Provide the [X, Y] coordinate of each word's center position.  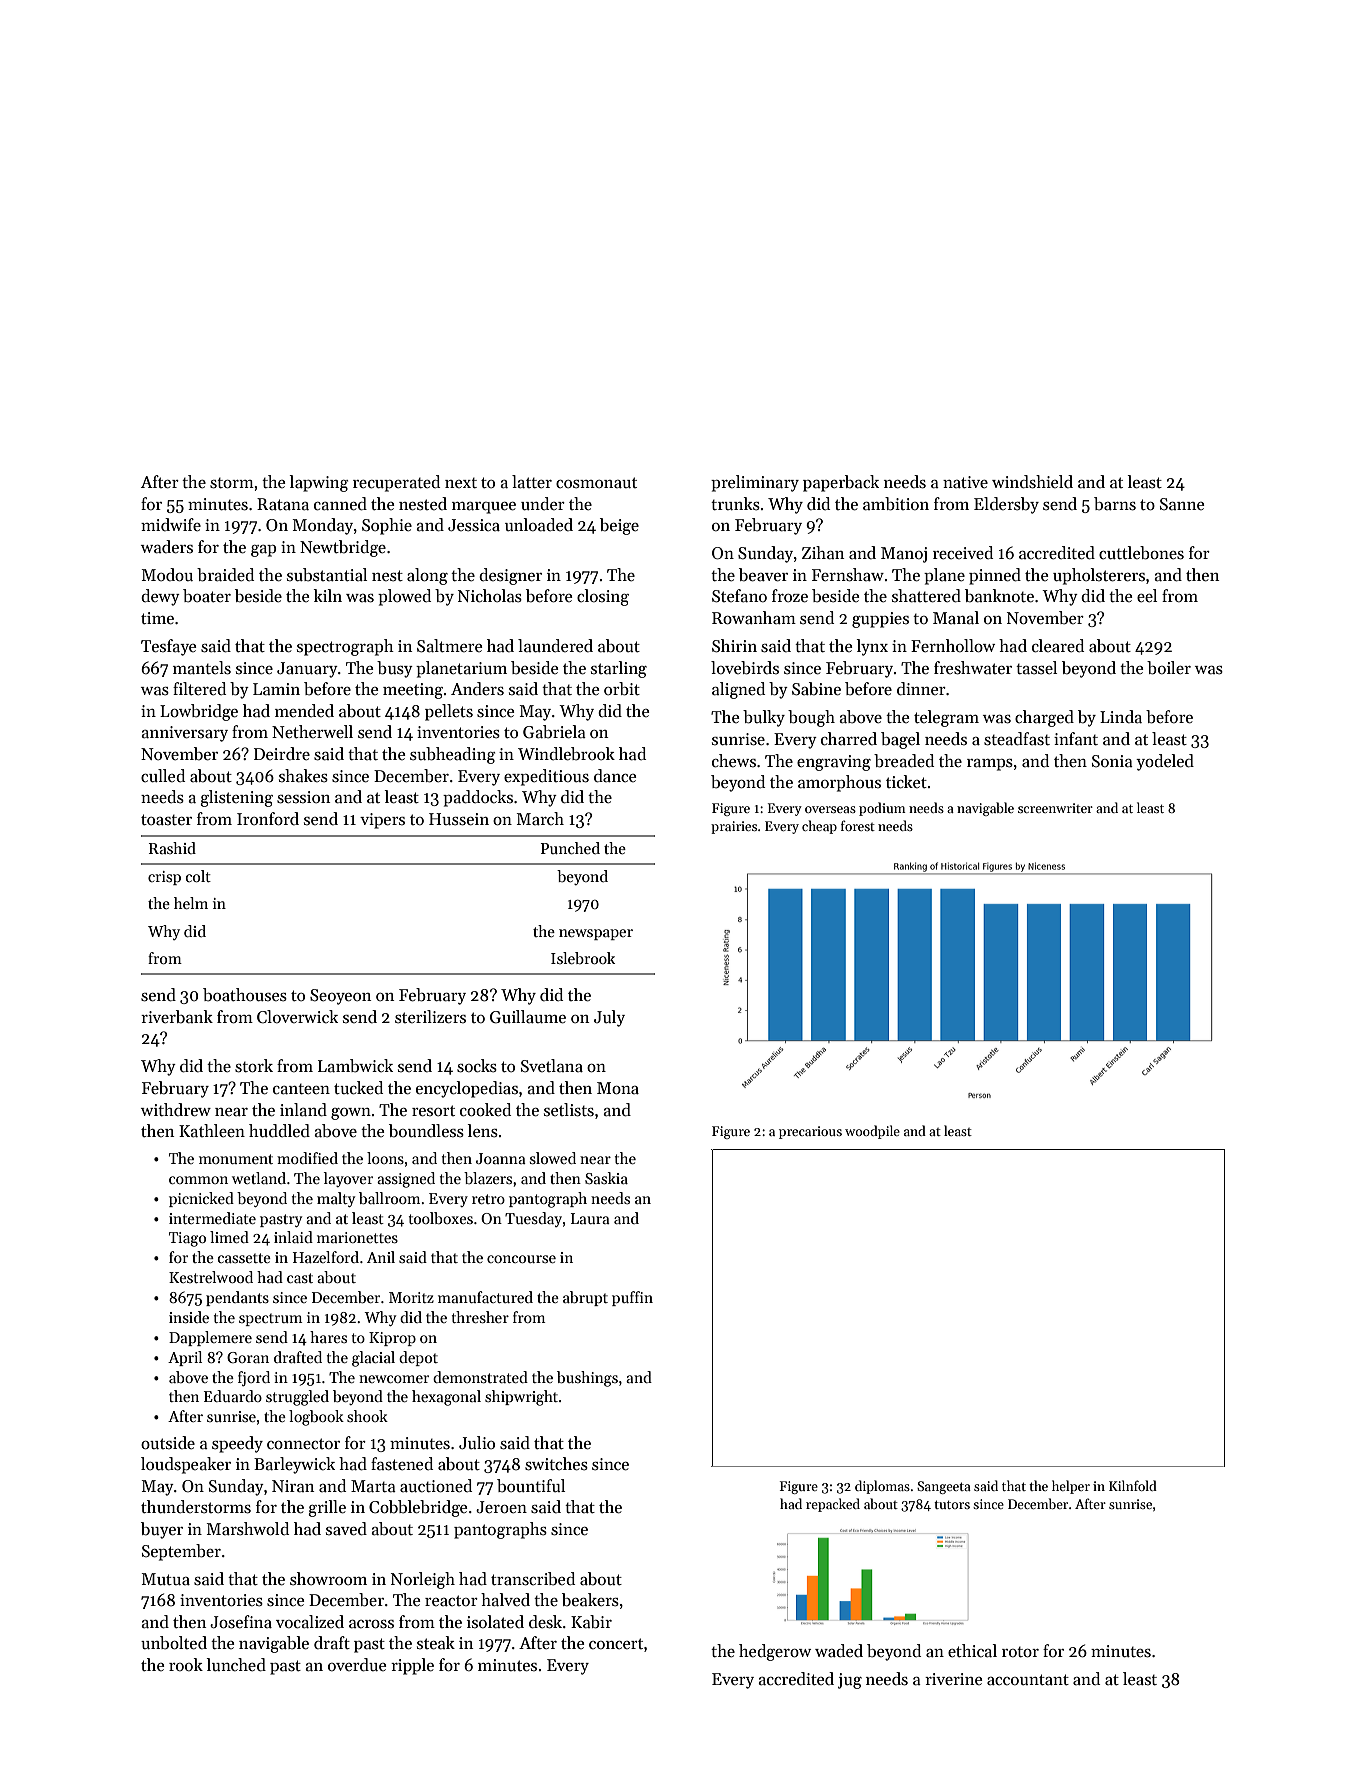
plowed [404, 597]
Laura [590, 1218]
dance [615, 776]
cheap [819, 827]
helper [1071, 1487]
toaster [166, 820]
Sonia [1112, 761]
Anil [381, 1257]
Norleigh [423, 1580]
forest [858, 825]
